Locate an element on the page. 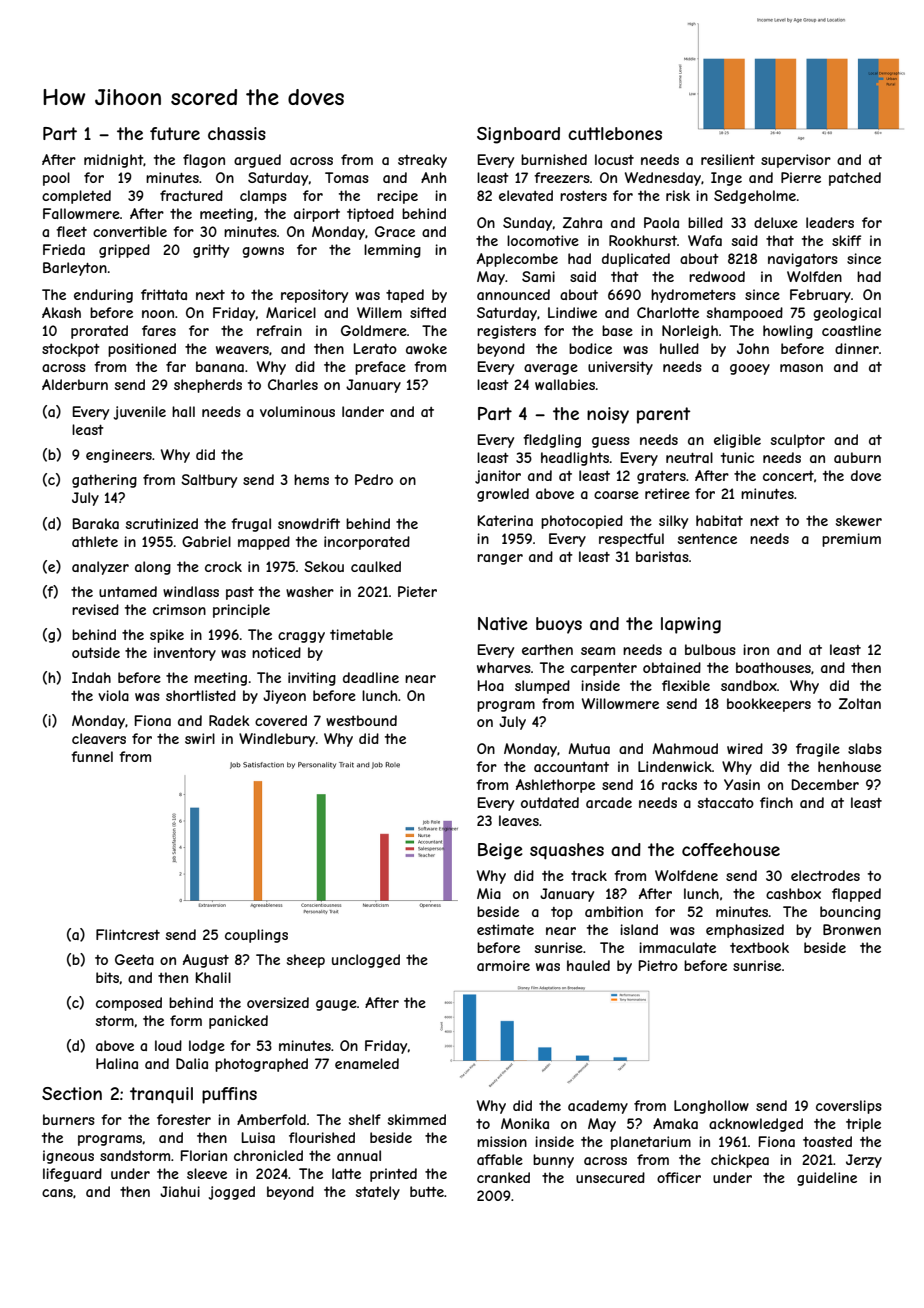  textbook is located at coordinates (759, 947).
